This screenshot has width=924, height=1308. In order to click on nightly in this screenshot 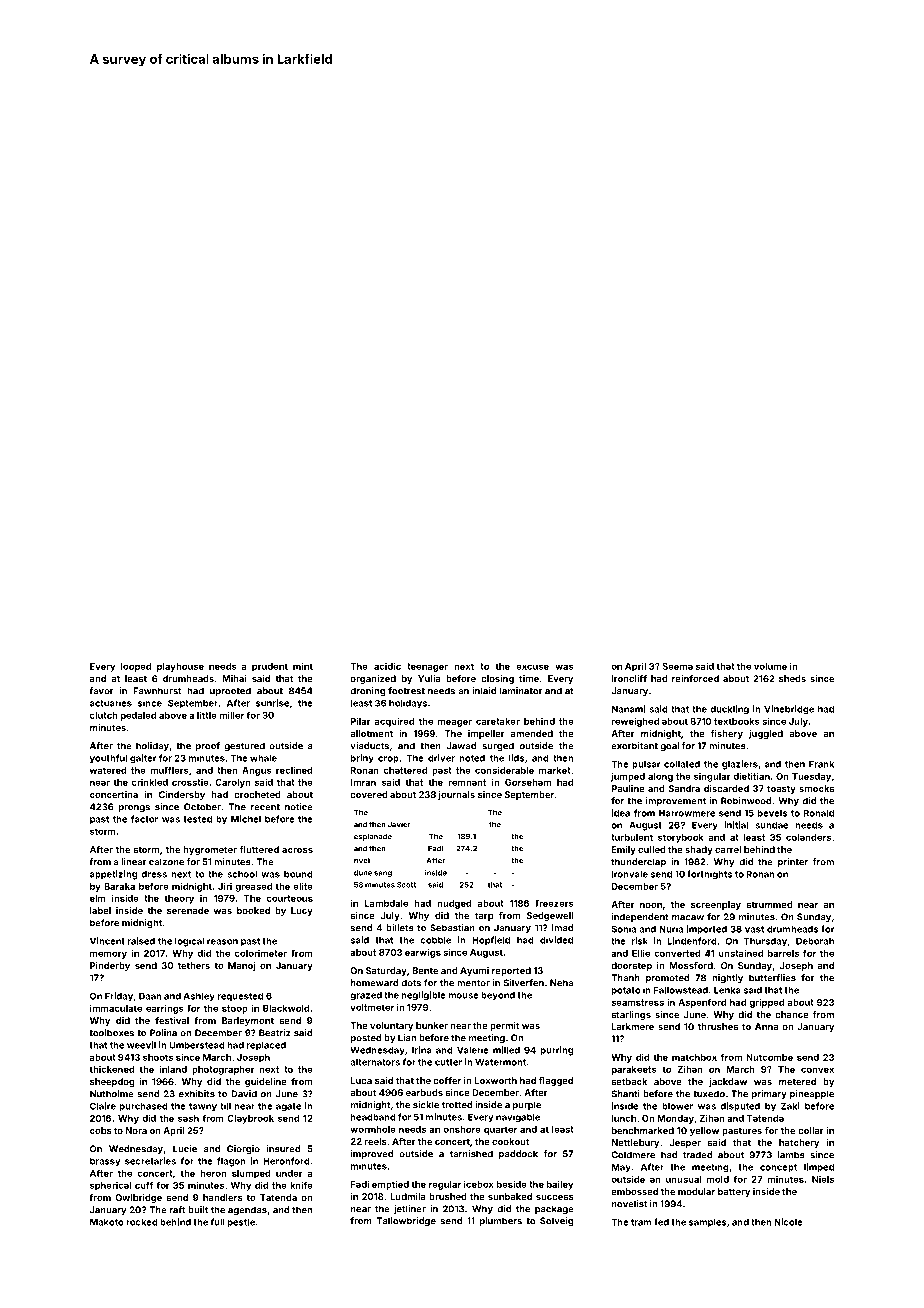, I will do `click(727, 978)`.
